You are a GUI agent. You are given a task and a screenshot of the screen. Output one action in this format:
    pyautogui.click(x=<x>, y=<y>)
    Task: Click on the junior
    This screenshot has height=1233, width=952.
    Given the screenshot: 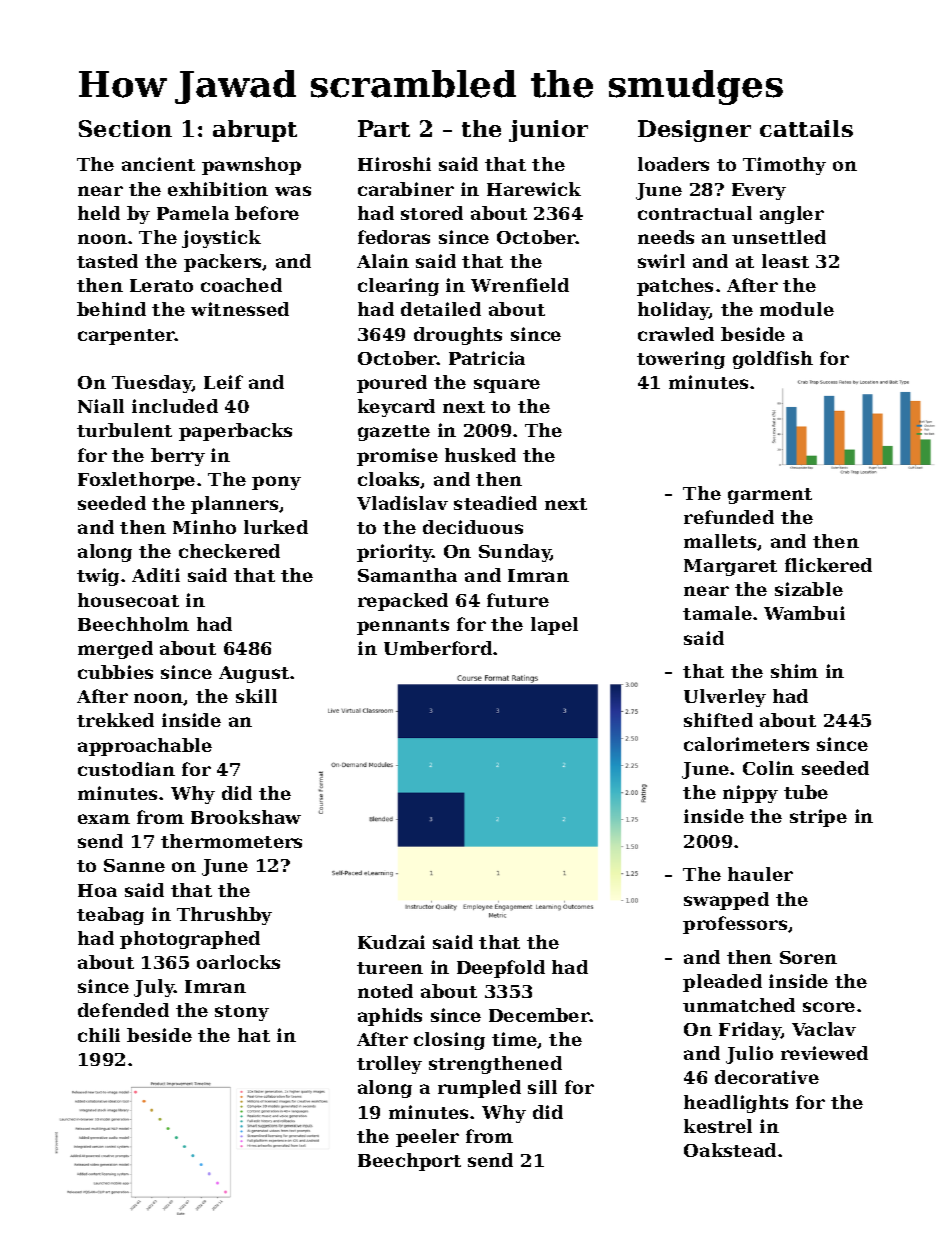 What is the action you would take?
    pyautogui.click(x=548, y=131)
